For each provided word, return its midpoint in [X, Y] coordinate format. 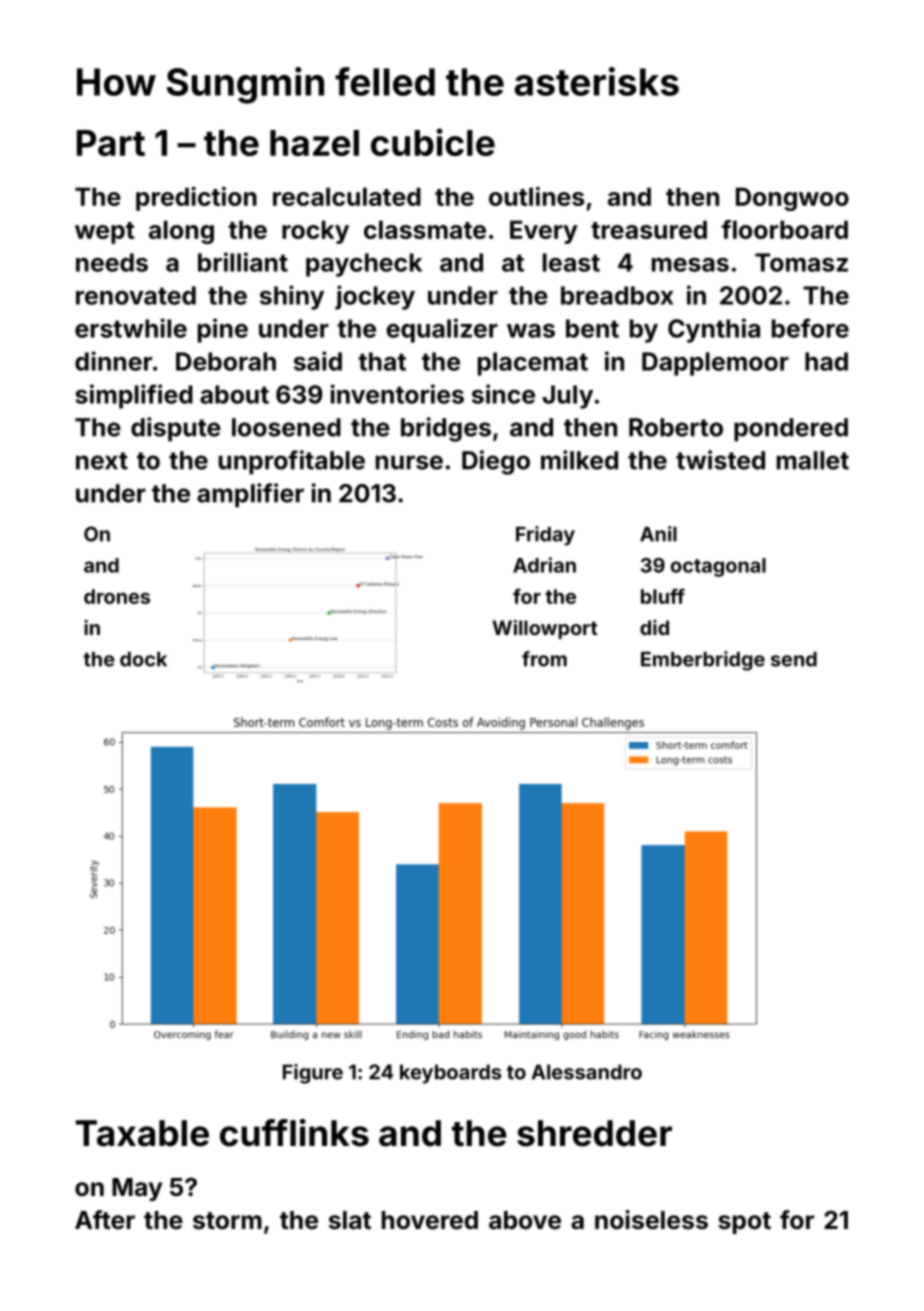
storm [227, 1221]
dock [143, 659]
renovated [136, 295]
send [794, 659]
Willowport [545, 629]
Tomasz [801, 262]
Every [544, 232]
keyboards [450, 1074]
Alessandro [586, 1072]
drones [117, 596]
